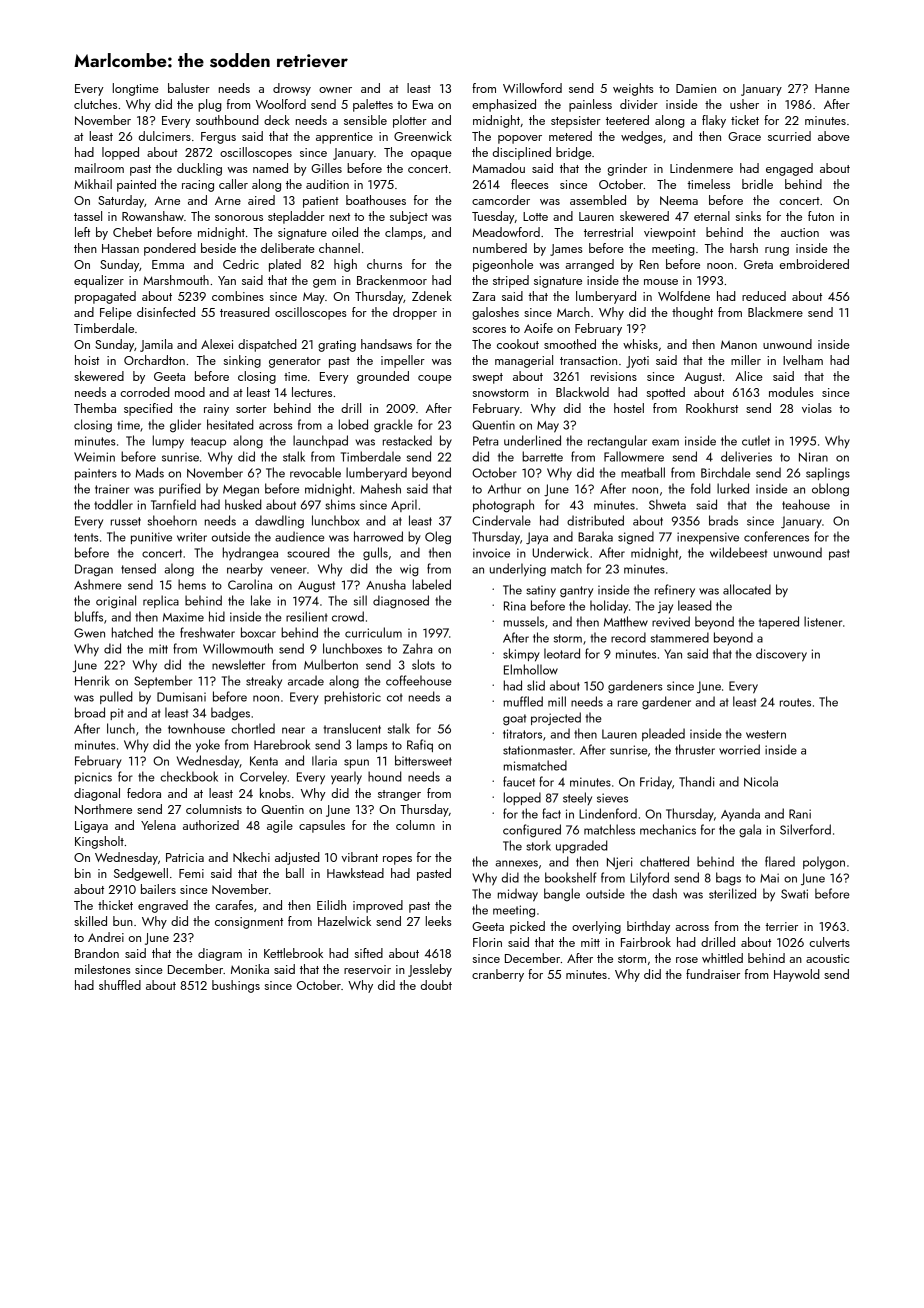 This page has width=924, height=1308. I want to click on Damien, so click(696, 88).
